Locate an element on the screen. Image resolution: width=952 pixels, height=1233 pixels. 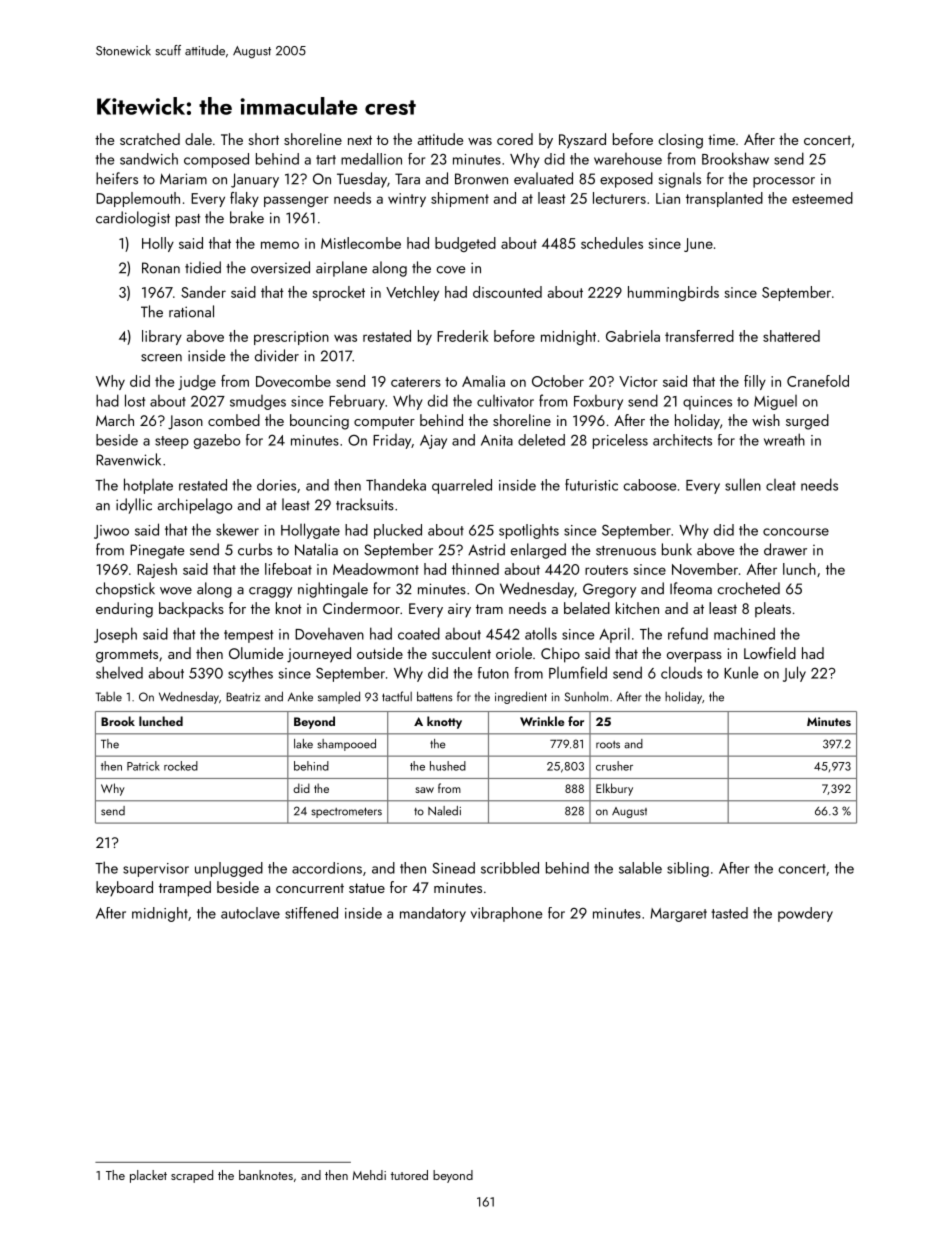
tutored is located at coordinates (409, 1175).
